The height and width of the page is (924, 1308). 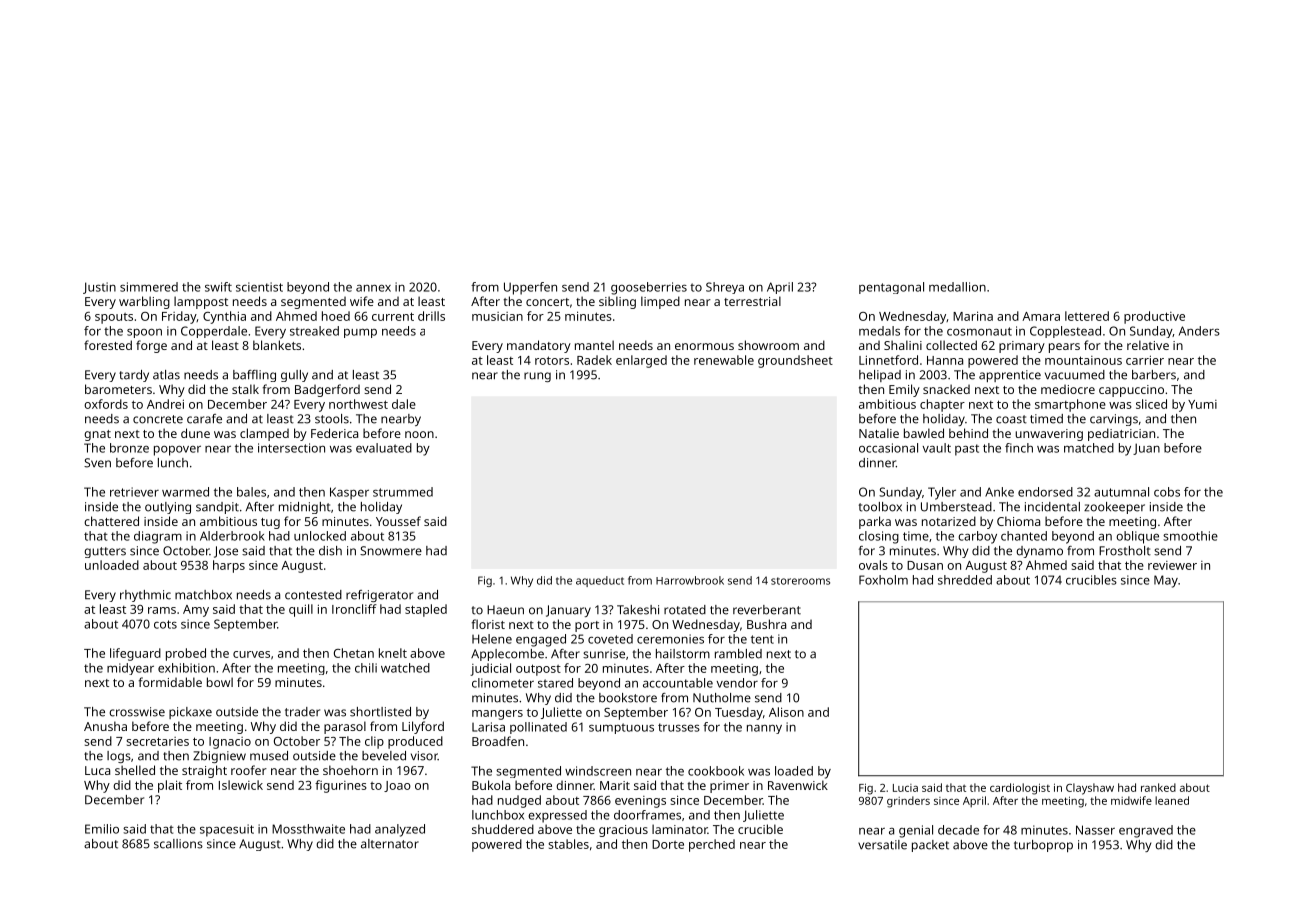 I want to click on clip, so click(x=374, y=742).
